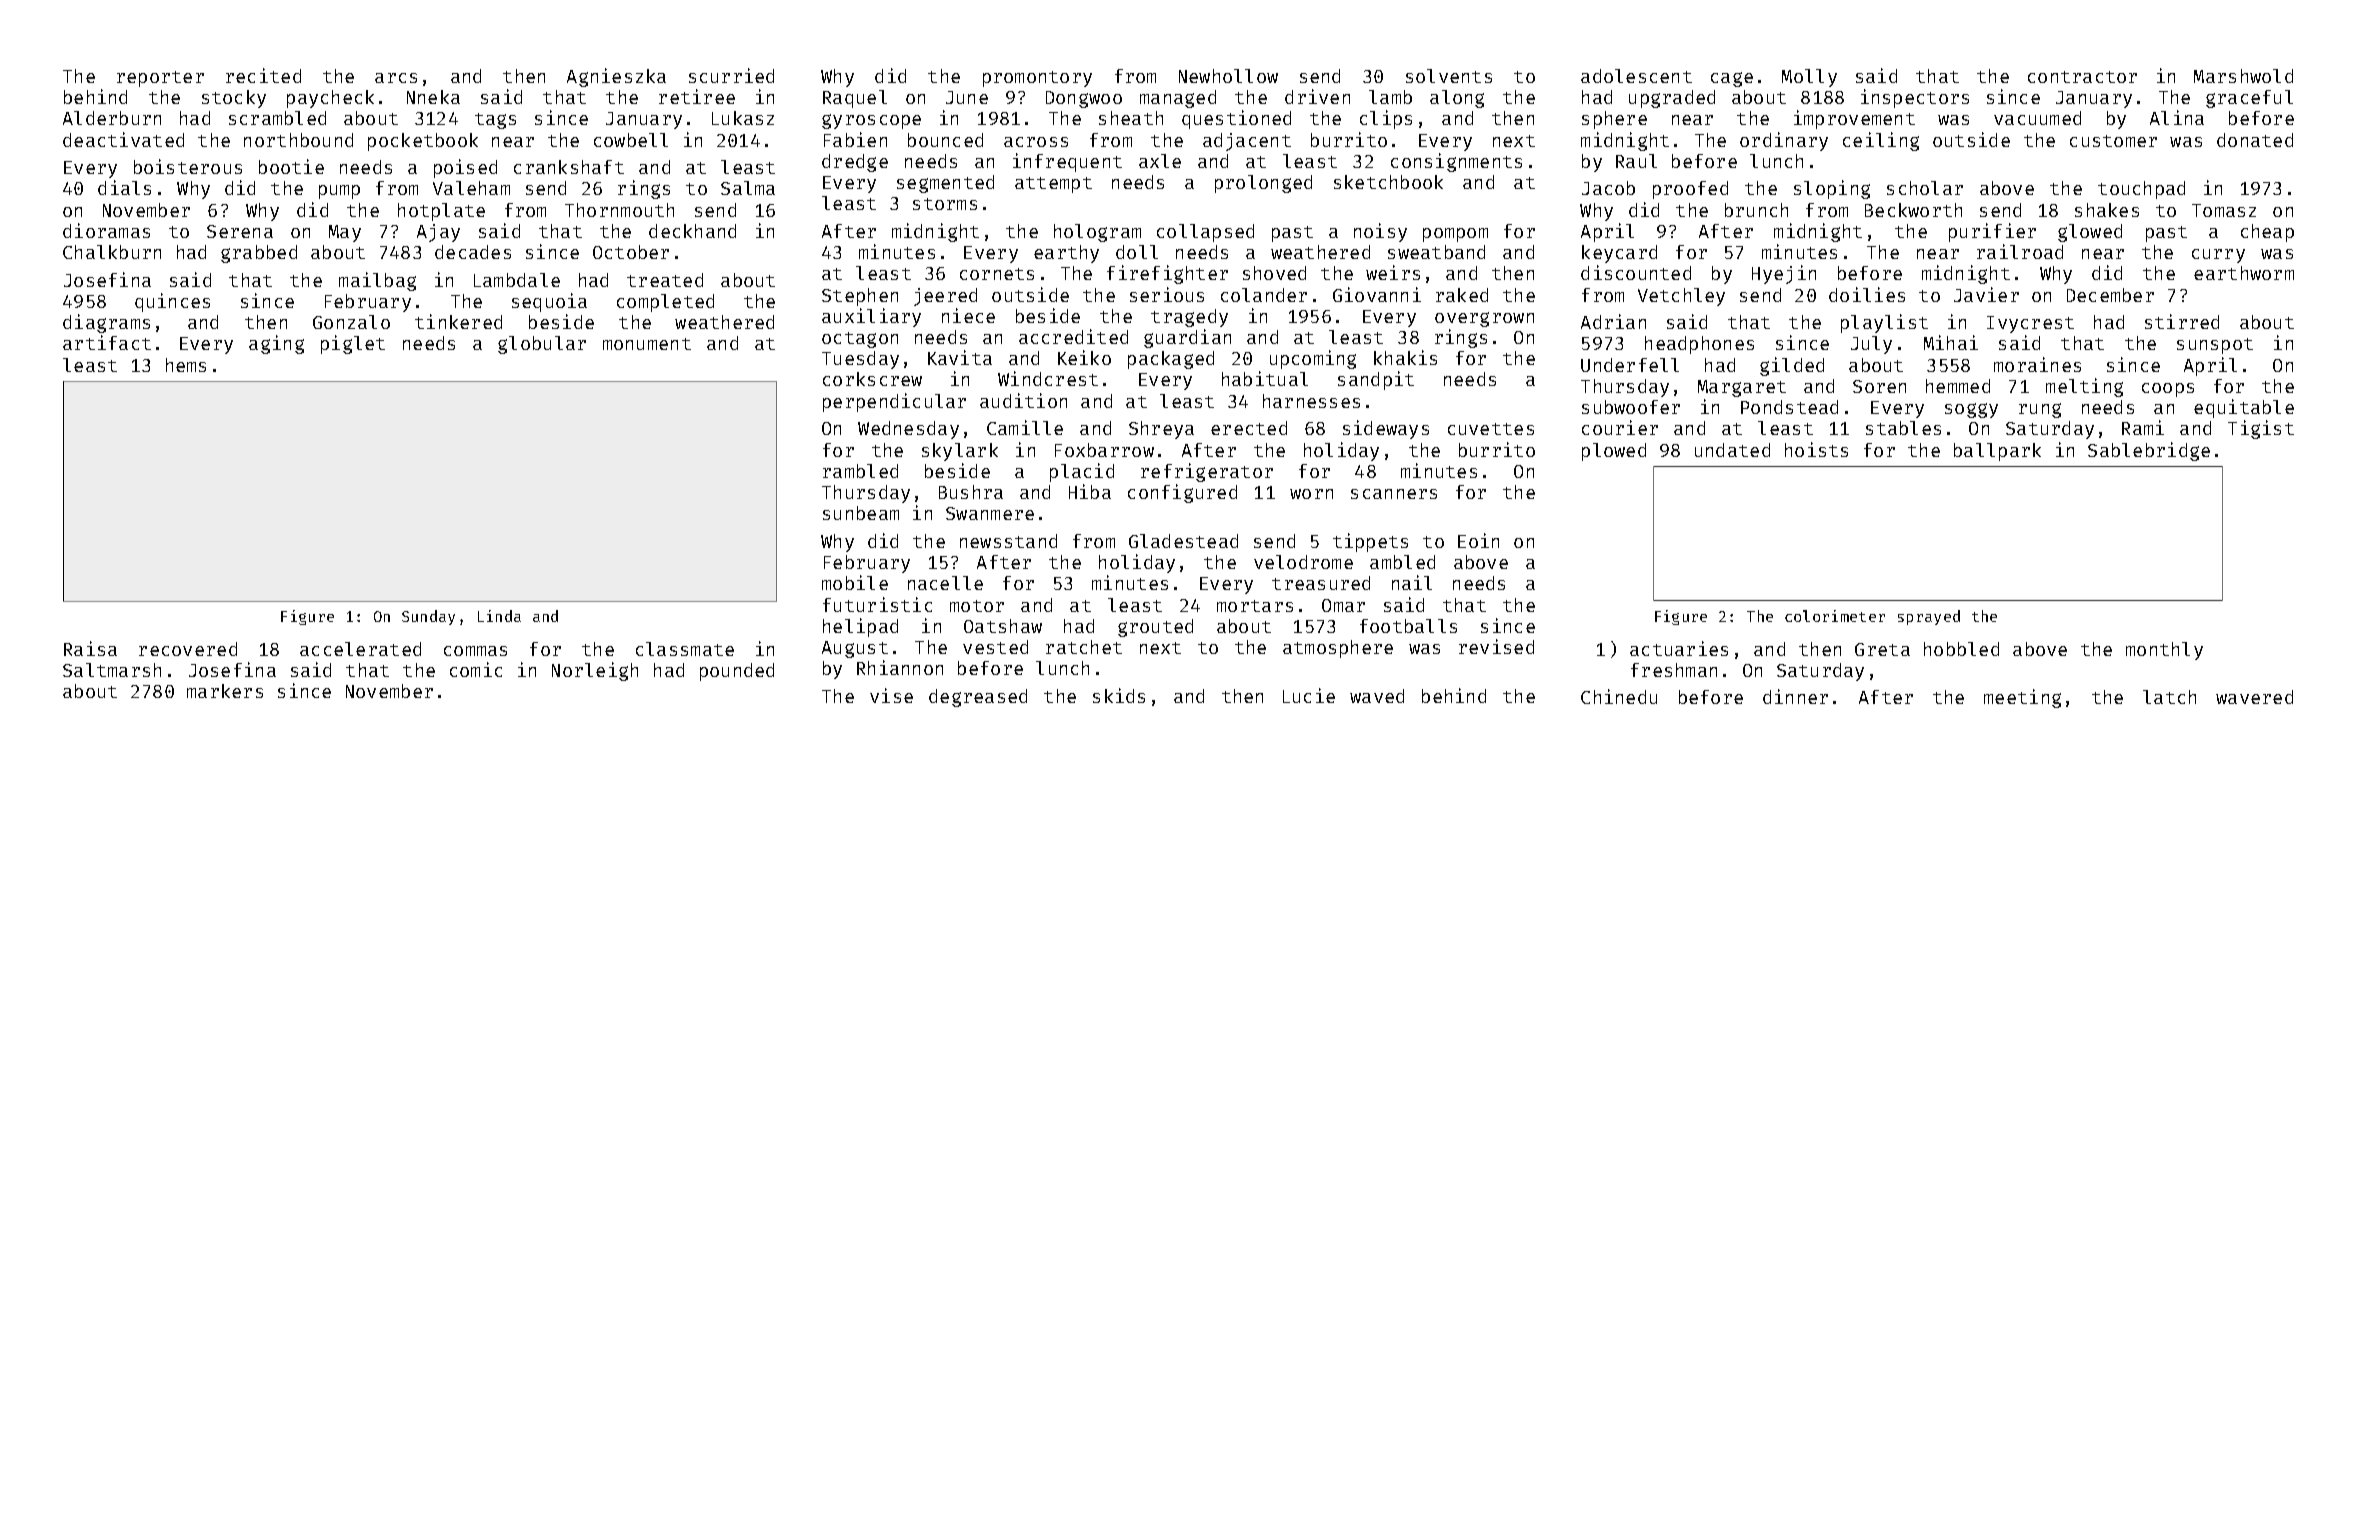 This document has height=1526, width=2358. I want to click on Sunday, so click(428, 617).
